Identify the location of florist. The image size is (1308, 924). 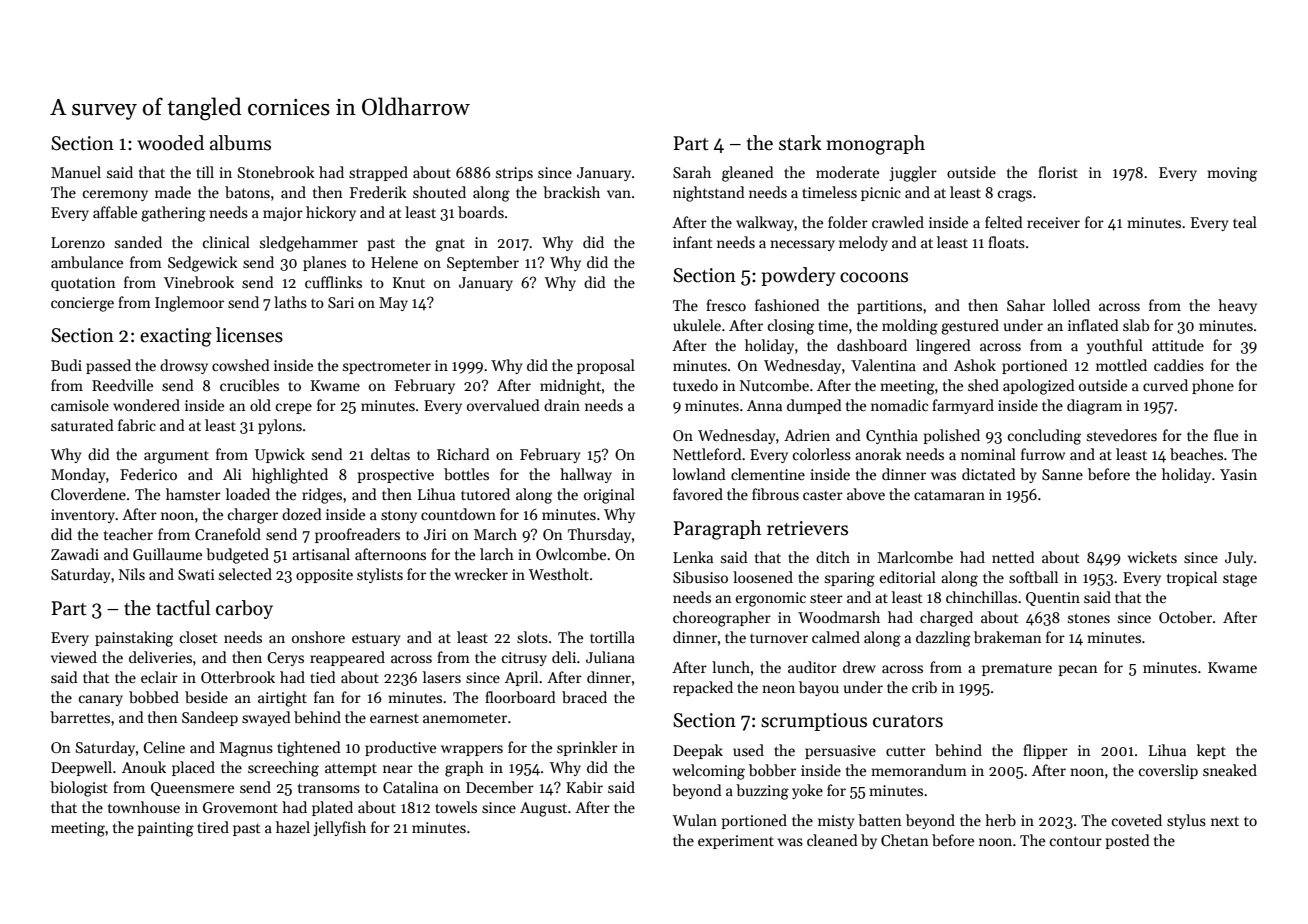
(1058, 172).
